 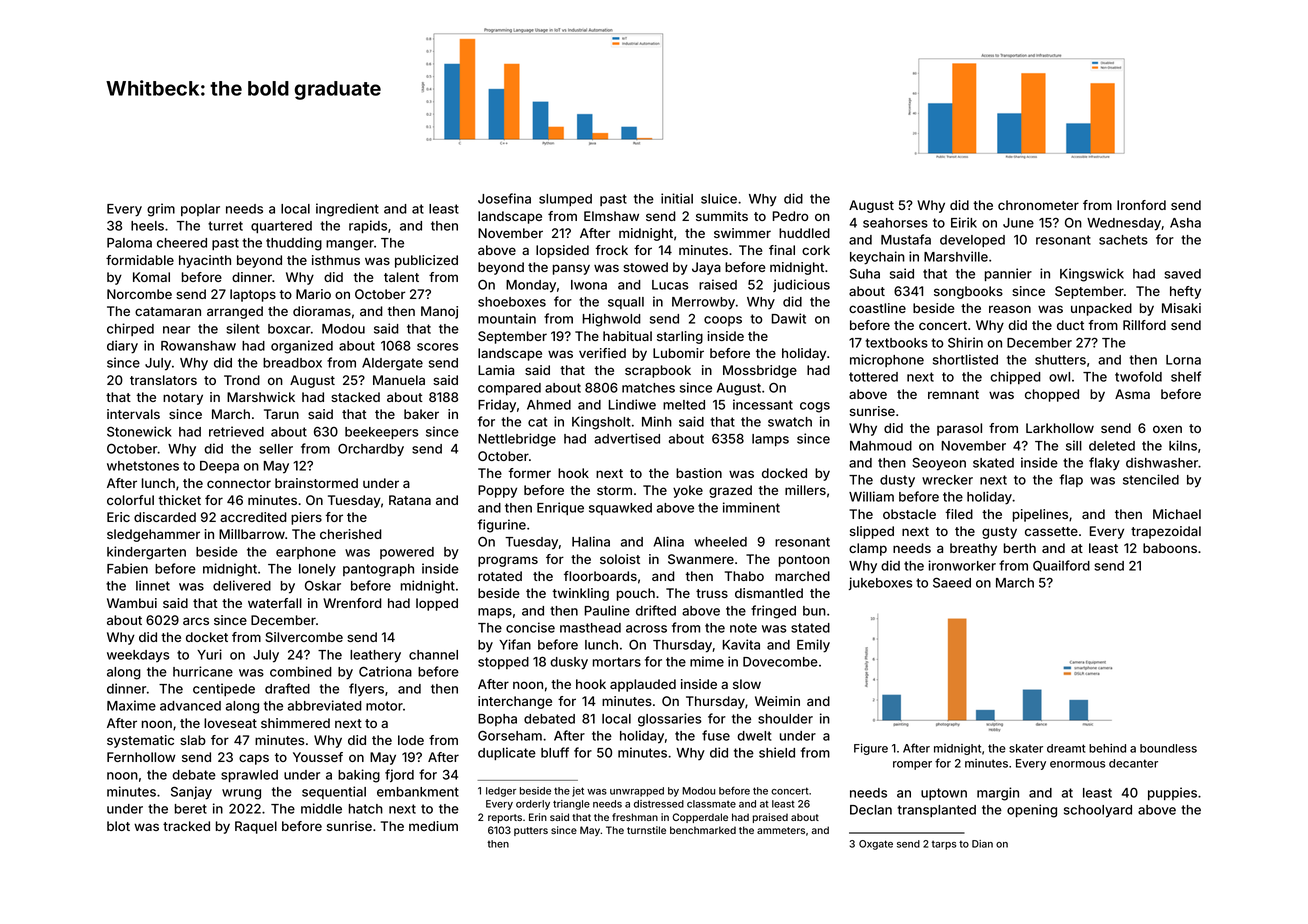 I want to click on squawked, so click(x=620, y=509).
